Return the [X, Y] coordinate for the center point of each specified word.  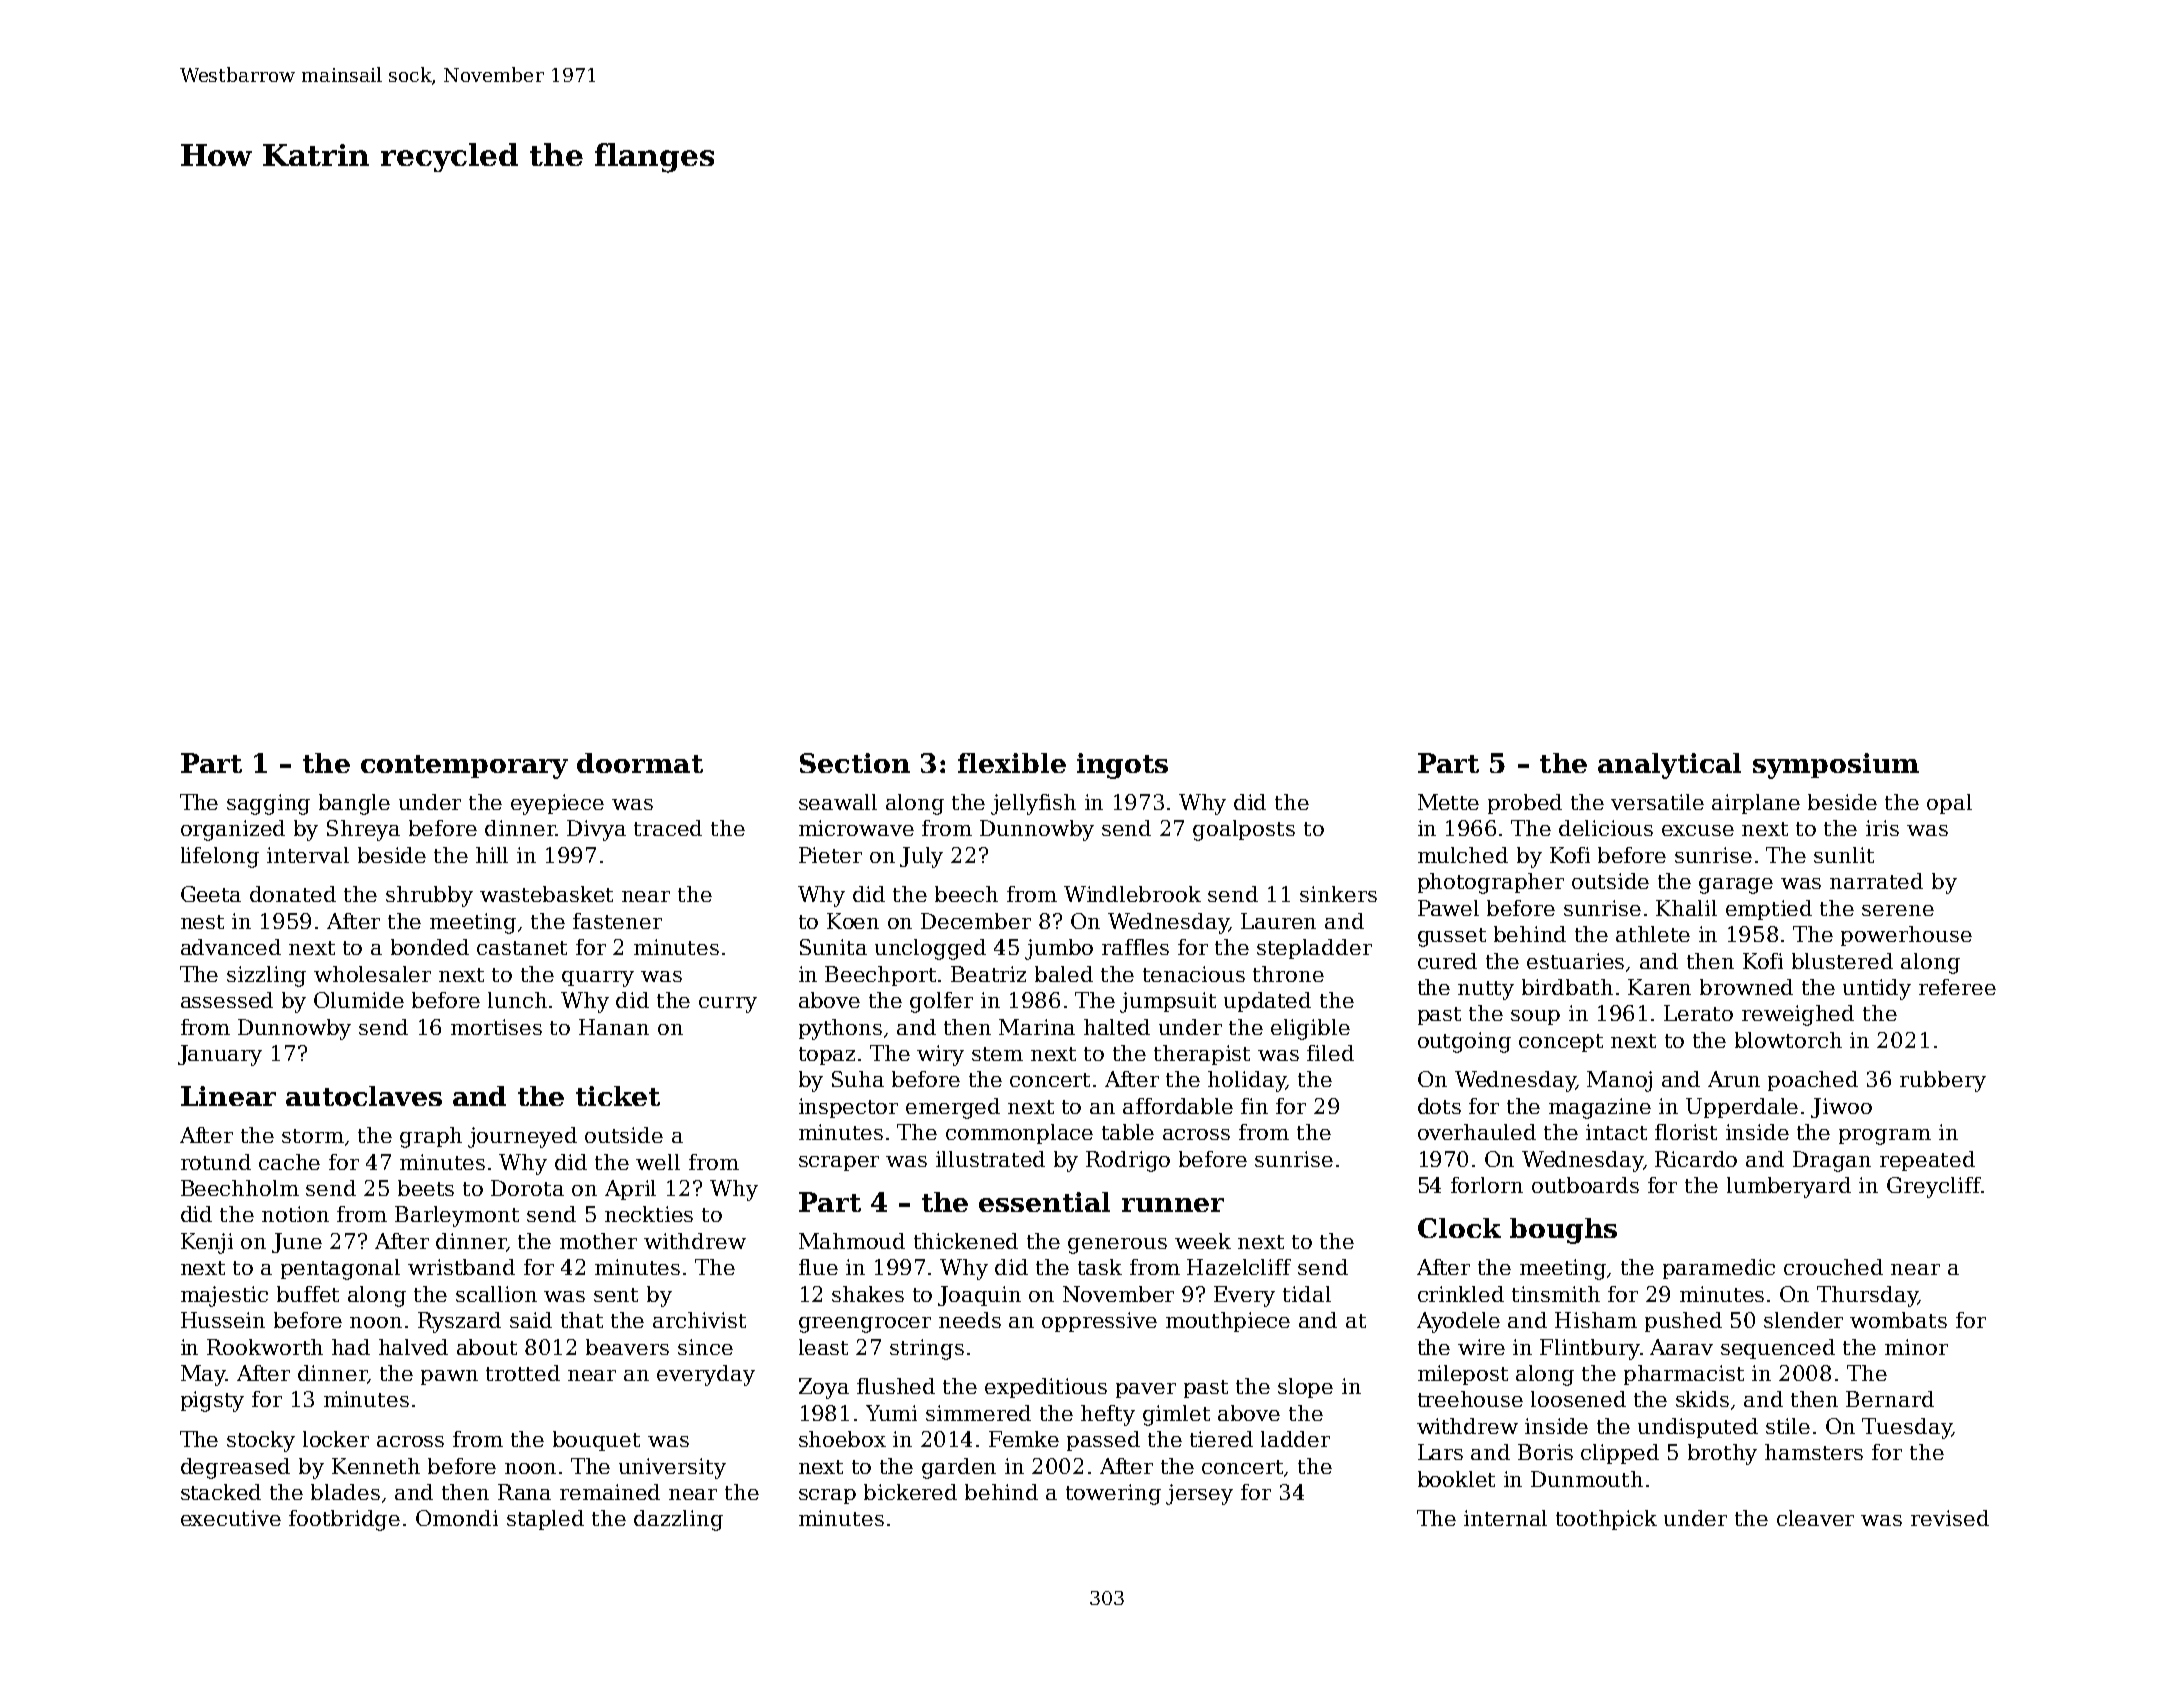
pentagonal [340, 1269]
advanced [231, 947]
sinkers [1338, 894]
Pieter [830, 855]
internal [1505, 1518]
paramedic [1719, 1269]
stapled [545, 1520]
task [1100, 1267]
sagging [268, 804]
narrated [1876, 881]
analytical [1669, 766]
